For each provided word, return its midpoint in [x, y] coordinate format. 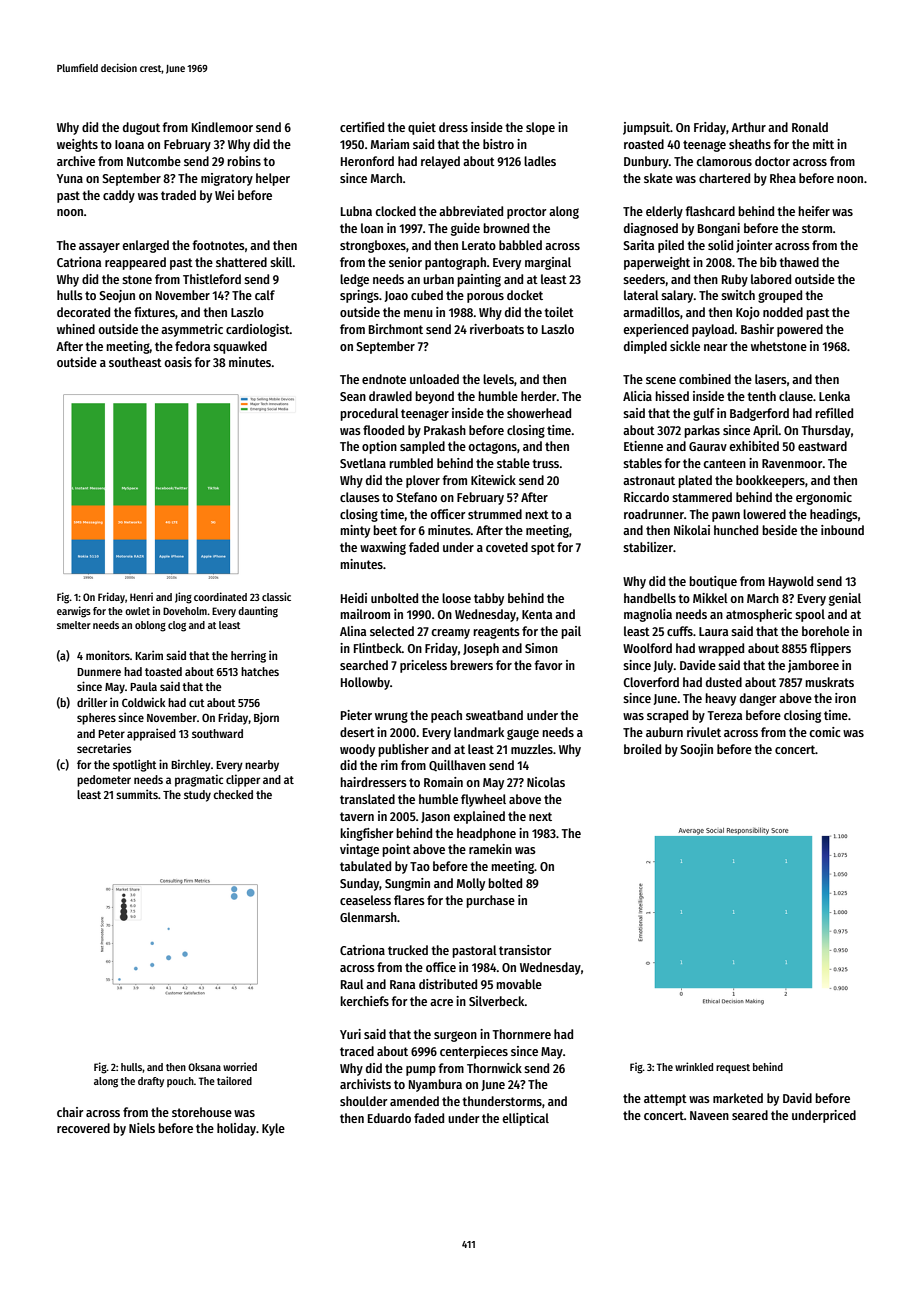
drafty [151, 1082]
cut [197, 703]
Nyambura [435, 1085]
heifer [814, 211]
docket [525, 295]
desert [357, 732]
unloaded [434, 379]
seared [750, 1115]
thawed [799, 262]
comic [824, 732]
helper [273, 179]
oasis [178, 362]
